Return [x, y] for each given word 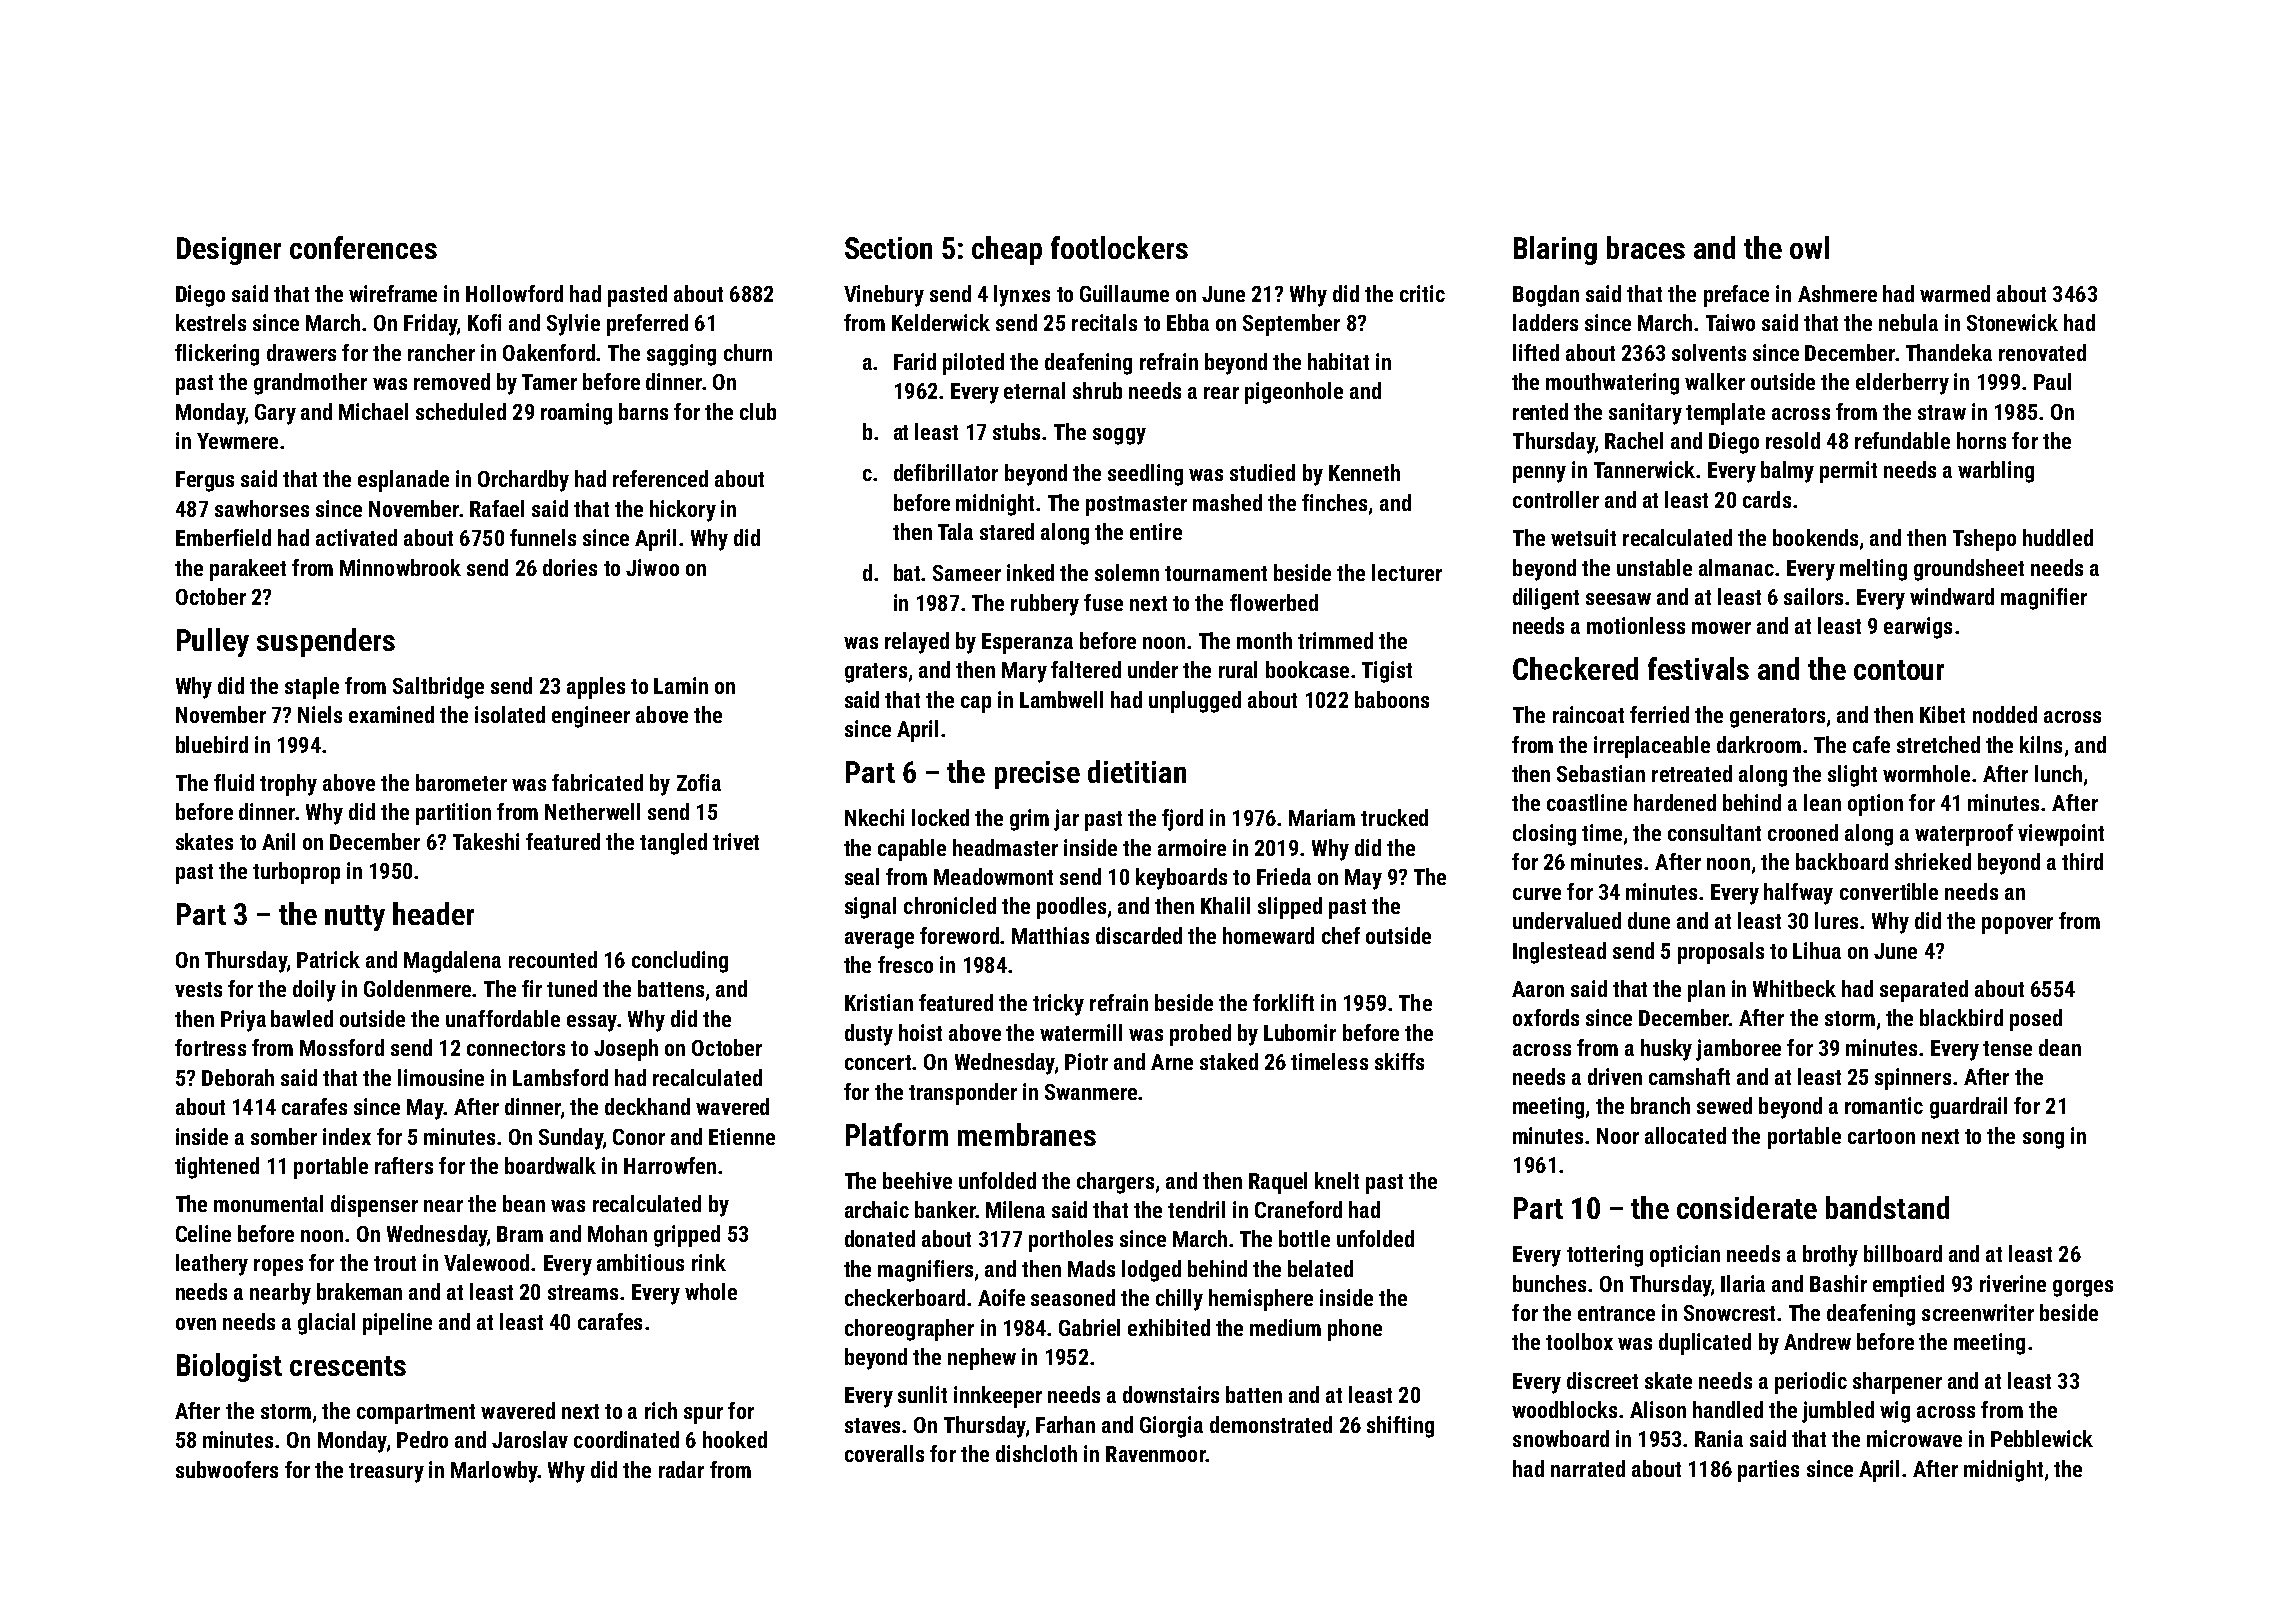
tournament [1216, 573]
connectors [516, 1048]
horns [1981, 440]
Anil [278, 841]
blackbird [1961, 1017]
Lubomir [1300, 1032]
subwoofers [227, 1469]
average [879, 940]
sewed [1724, 1105]
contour [1899, 670]
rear [1221, 393]
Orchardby [523, 481]
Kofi [484, 322]
